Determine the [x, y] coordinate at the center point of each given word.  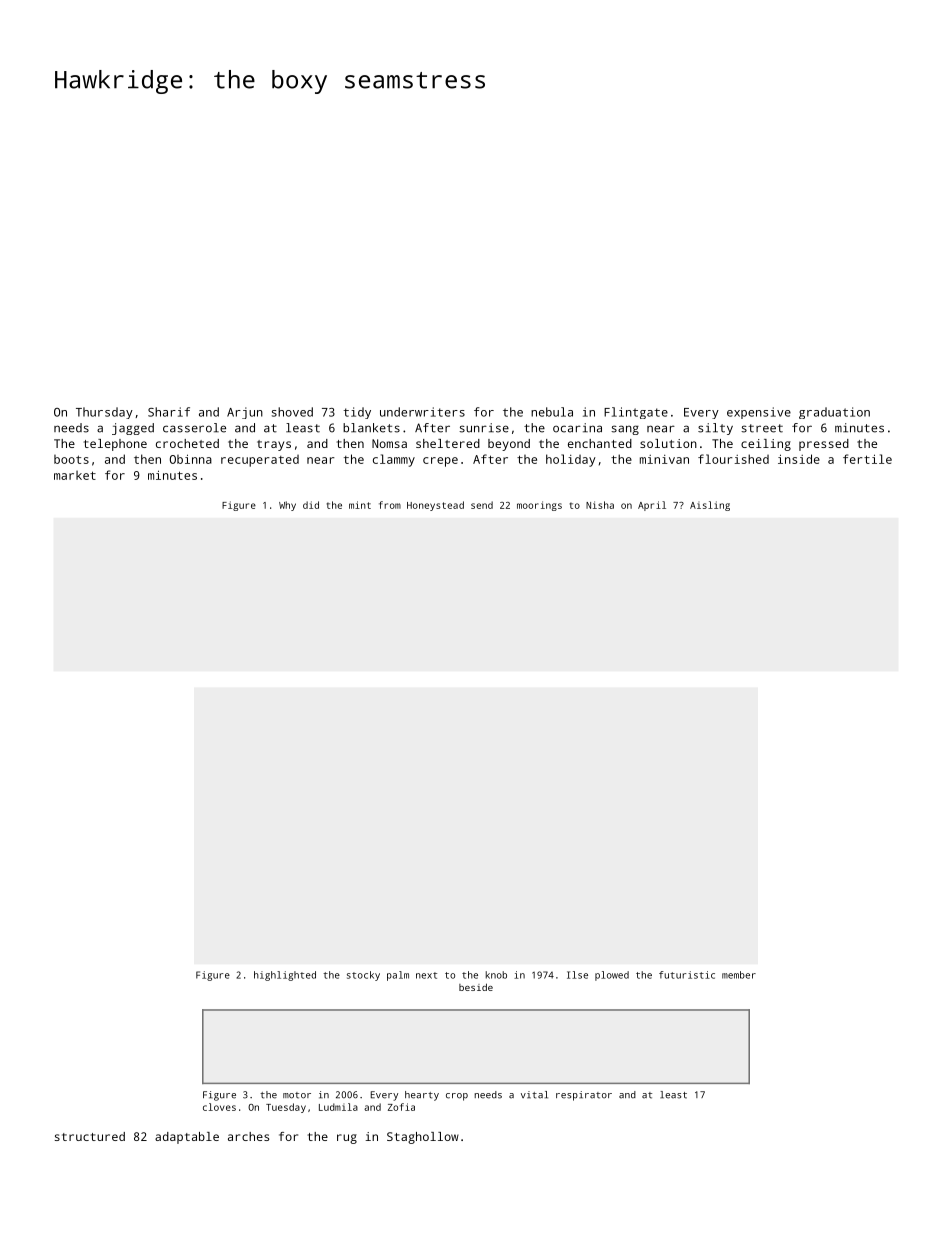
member [739, 975]
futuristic [687, 975]
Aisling [710, 506]
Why [287, 506]
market [75, 475]
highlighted [285, 976]
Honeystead [435, 506]
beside [476, 987]
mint [360, 505]
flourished [733, 459]
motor [297, 1095]
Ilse [577, 975]
